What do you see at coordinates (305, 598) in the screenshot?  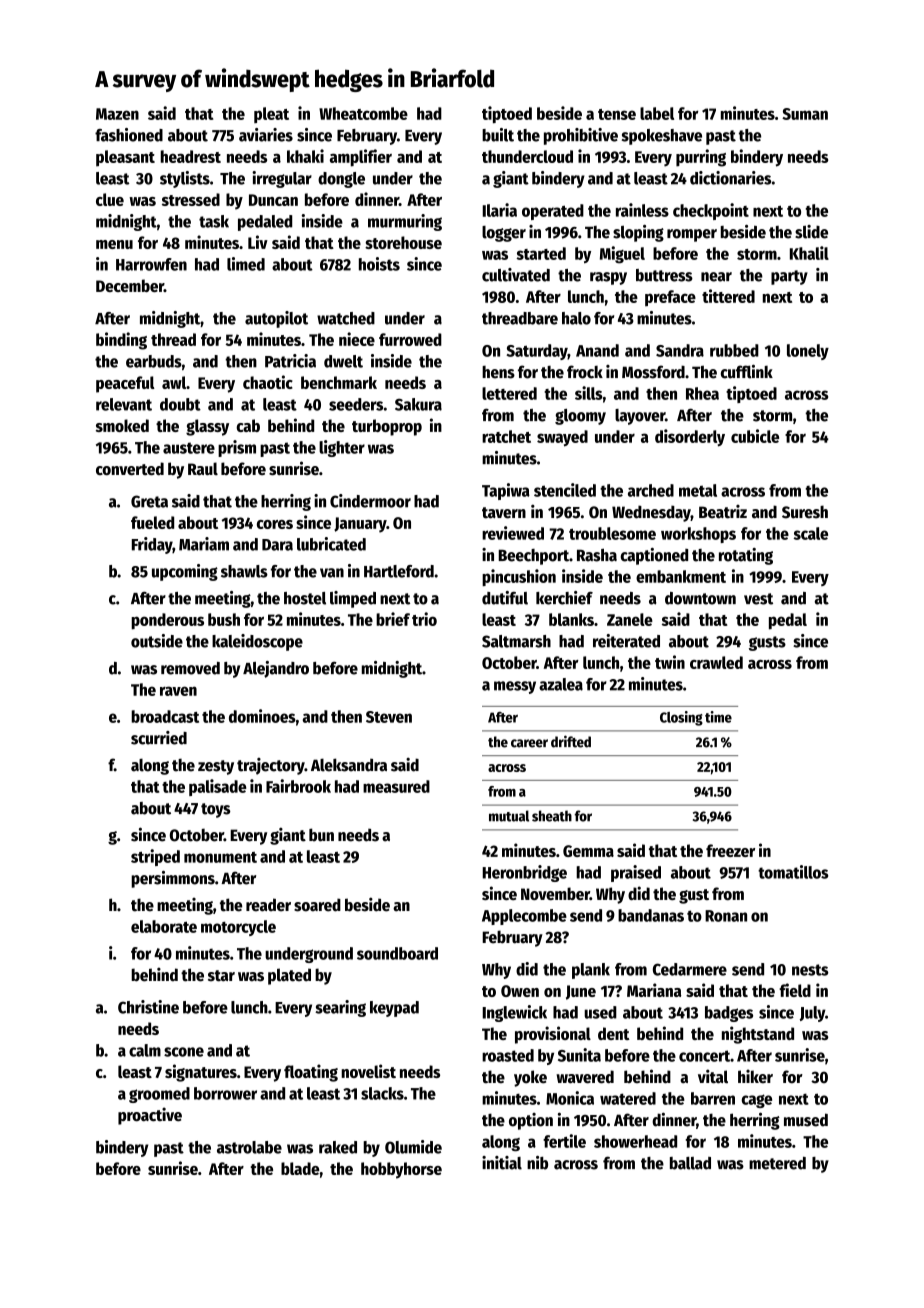 I see `hostel` at bounding box center [305, 598].
